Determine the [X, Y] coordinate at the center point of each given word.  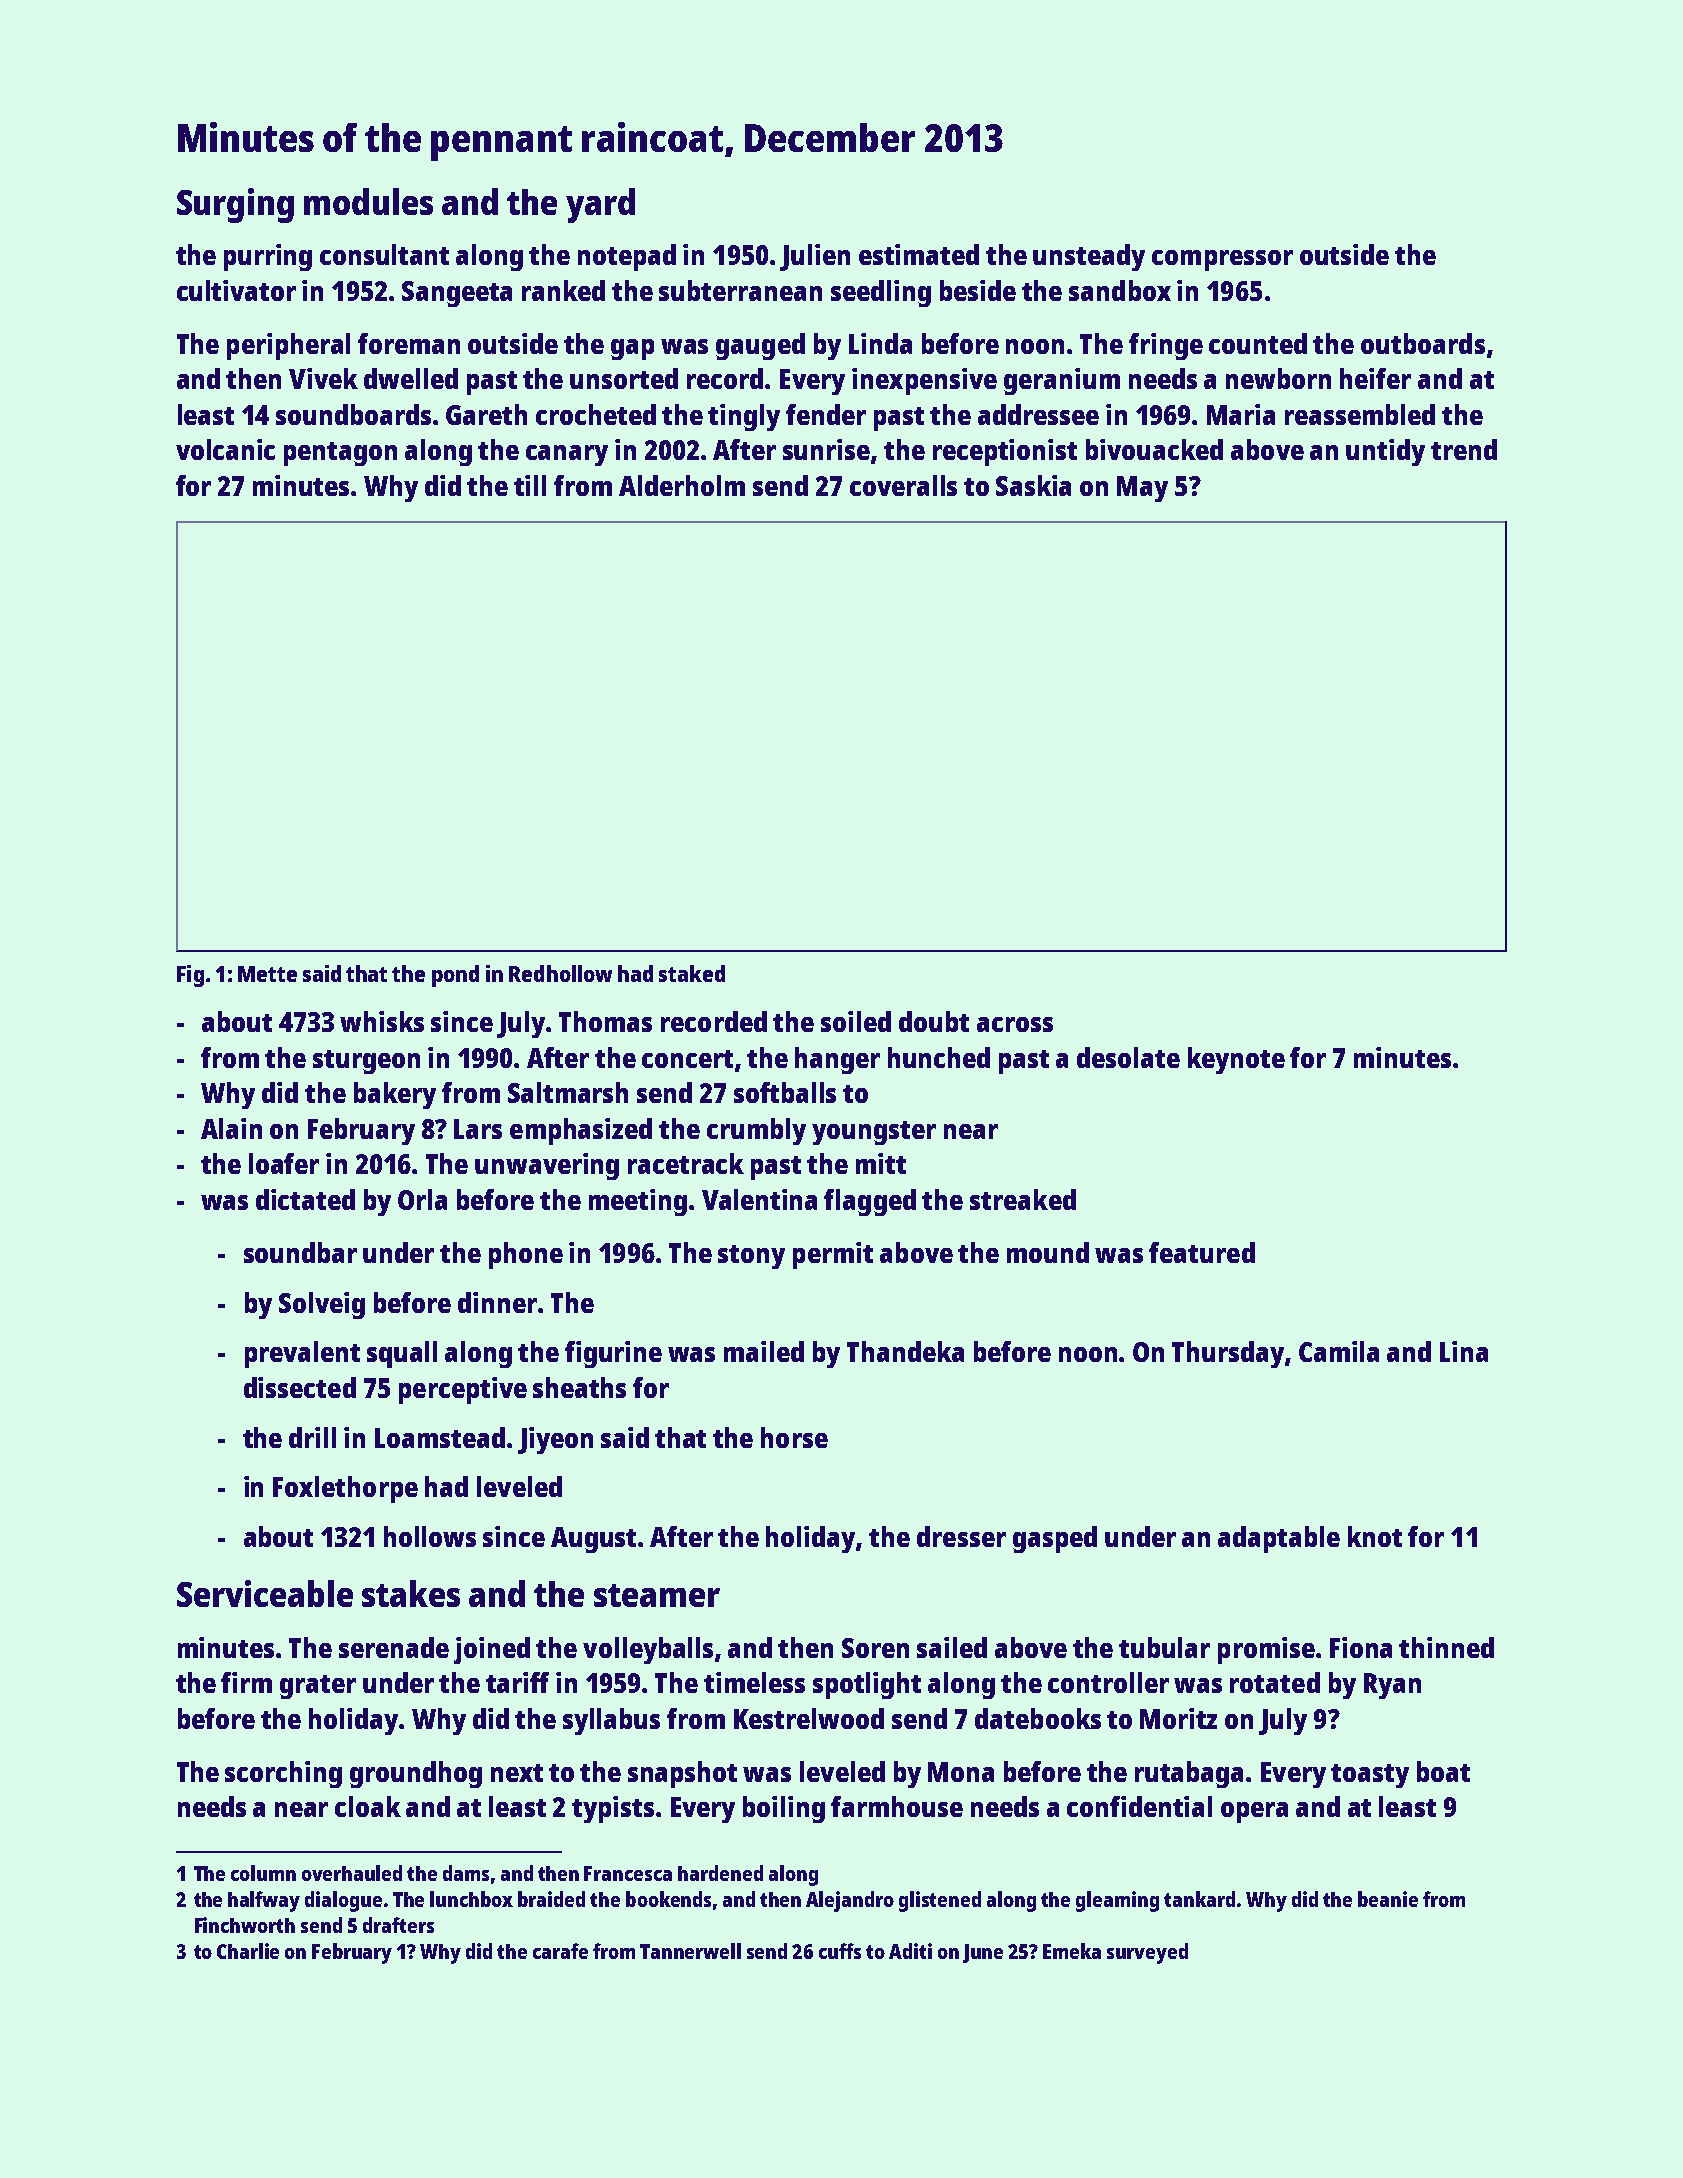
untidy [1385, 452]
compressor [1222, 260]
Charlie [248, 1951]
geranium [1062, 381]
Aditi [910, 1951]
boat [1443, 1771]
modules [368, 201]
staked [692, 973]
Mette [267, 974]
